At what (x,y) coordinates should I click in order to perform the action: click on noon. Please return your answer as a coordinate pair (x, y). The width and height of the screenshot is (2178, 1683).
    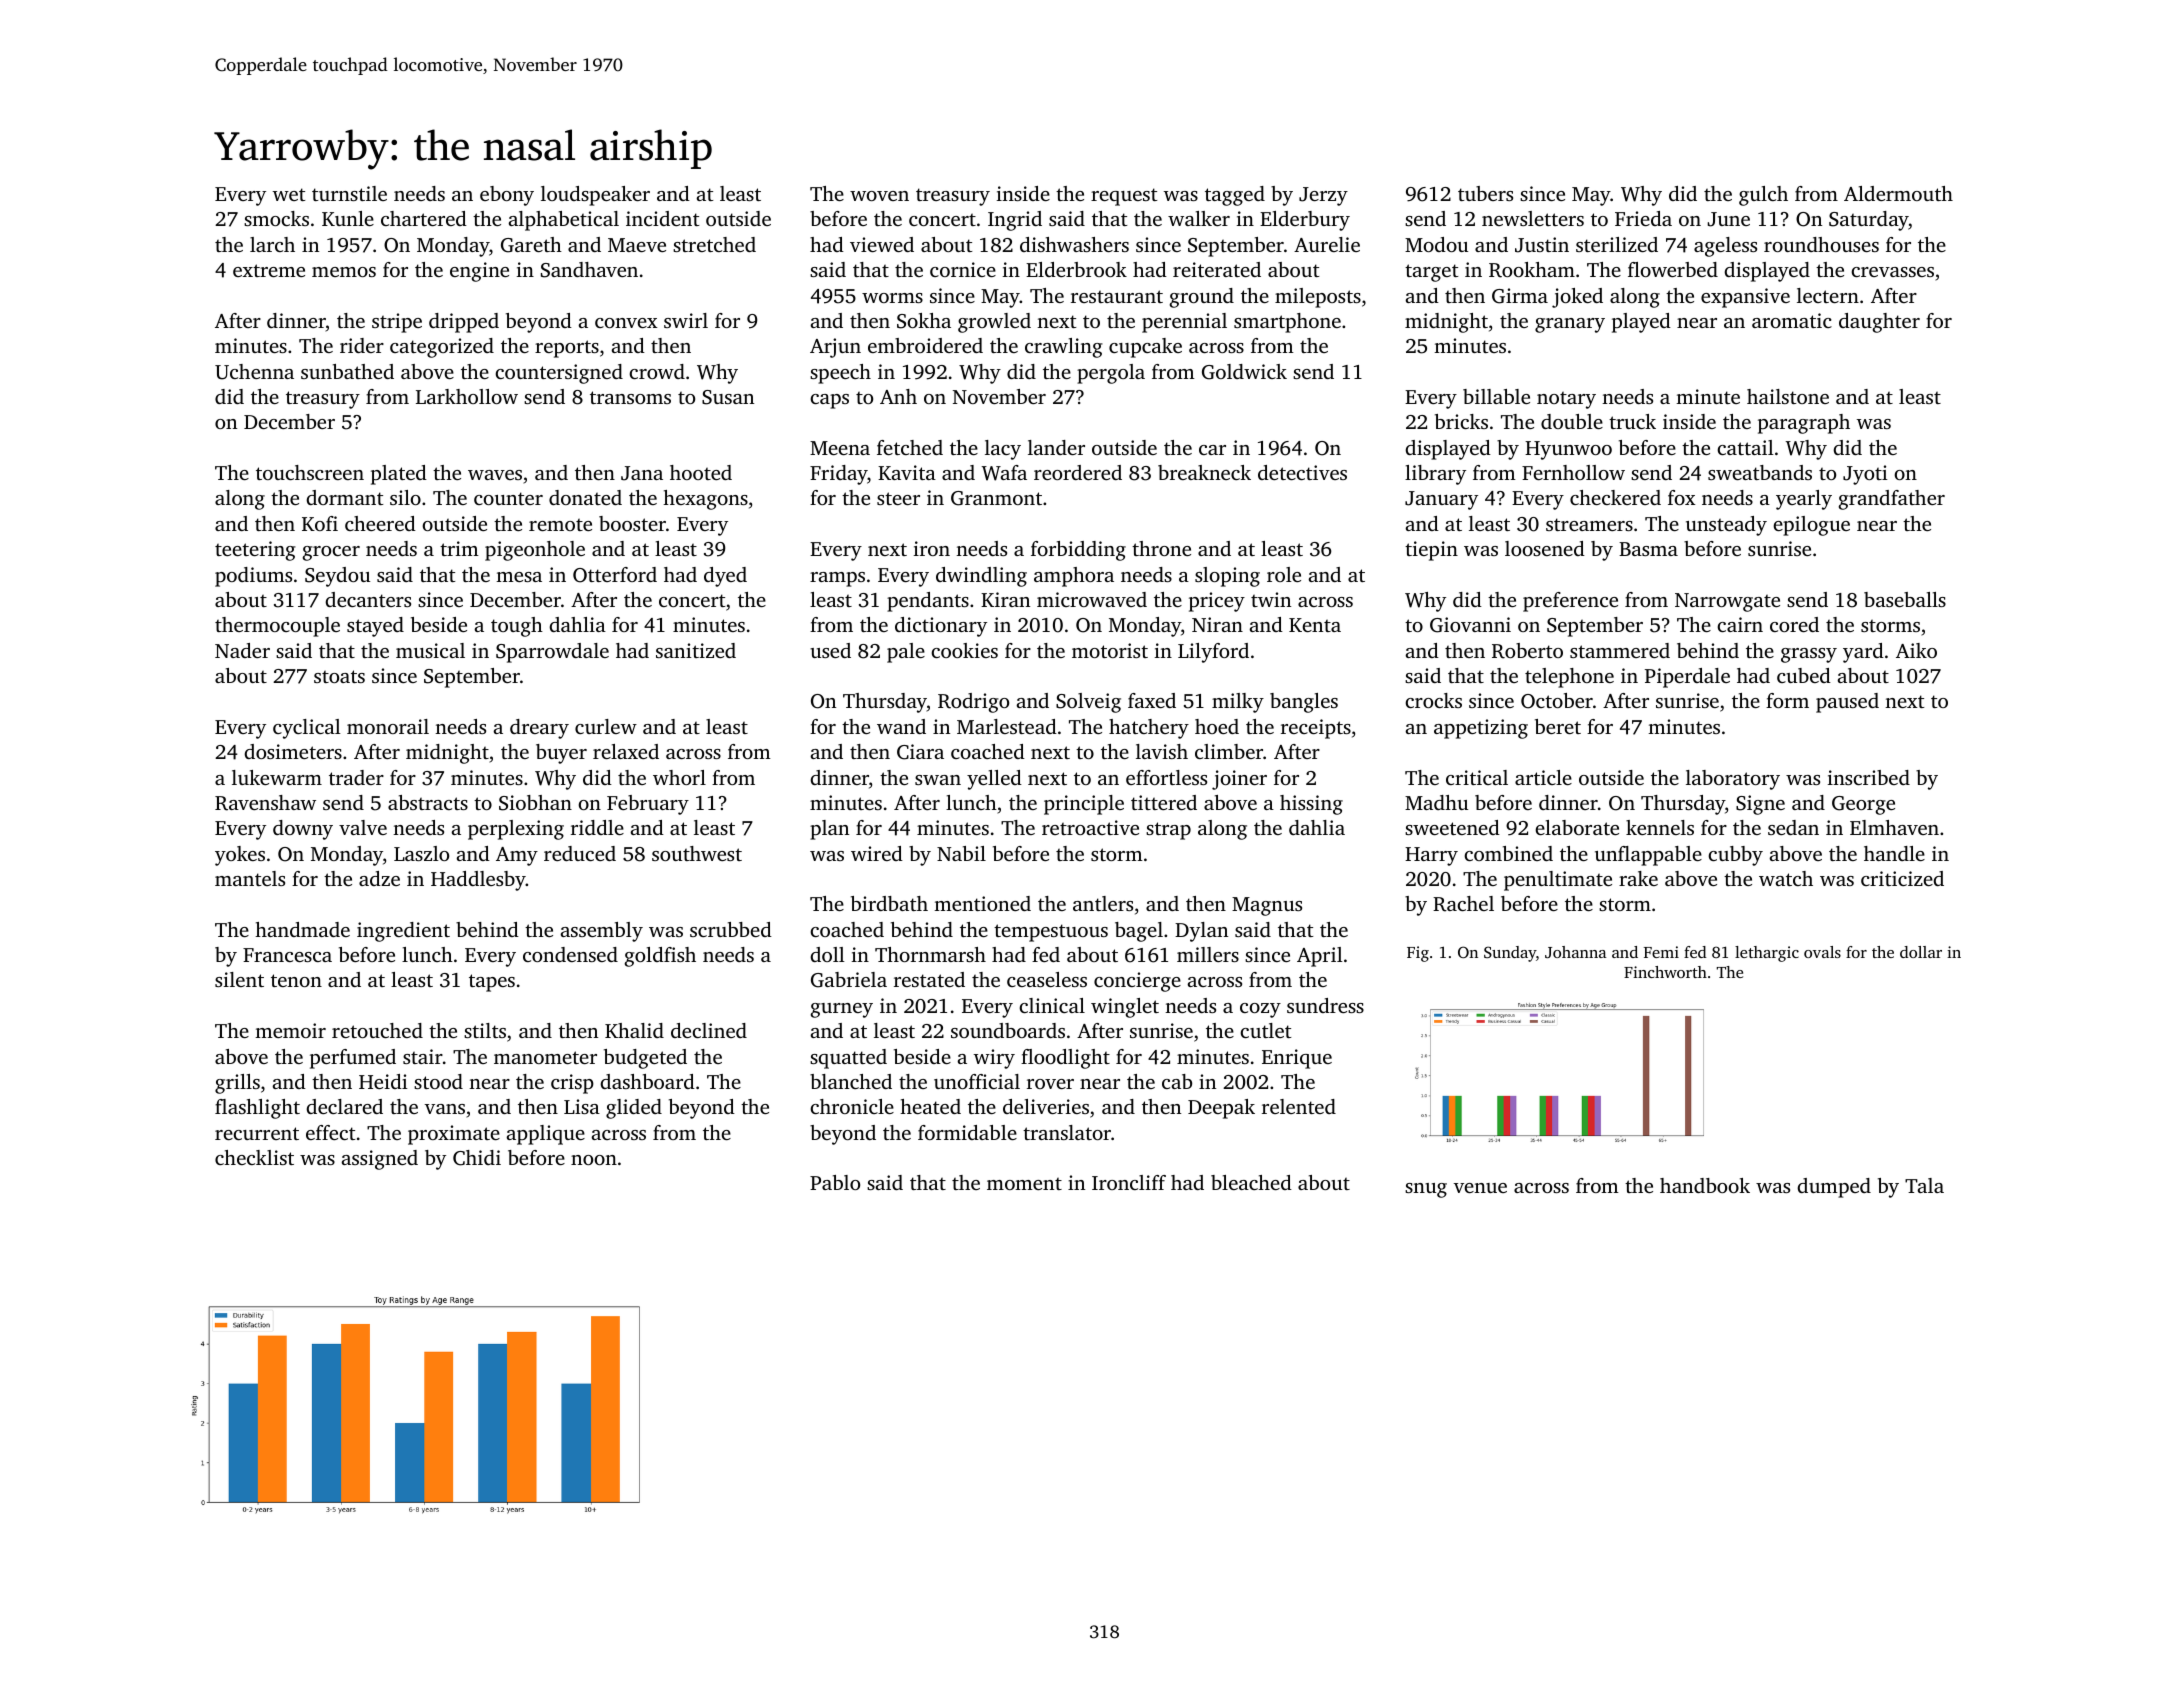
    Looking at the image, I should click on (594, 1160).
